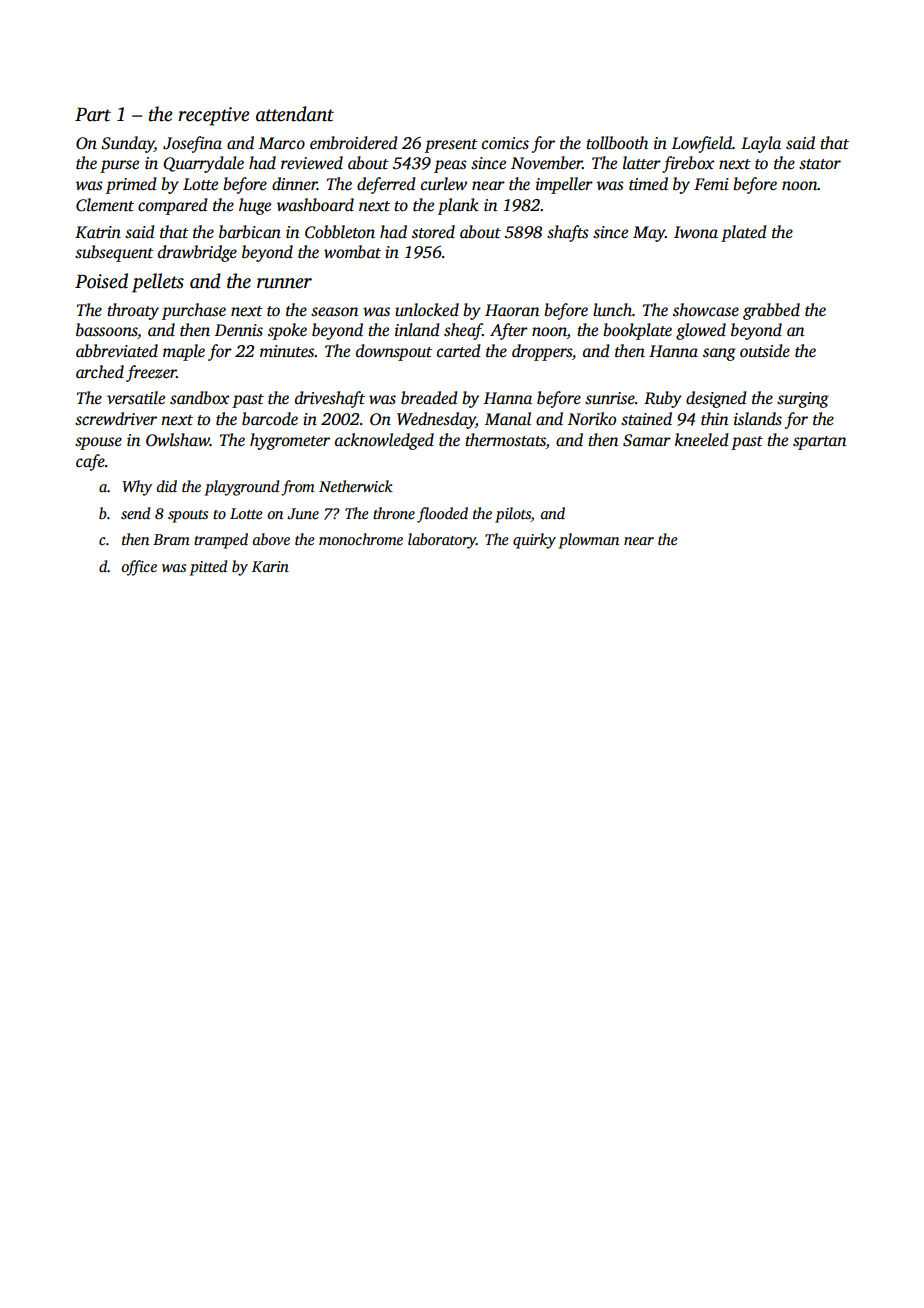 This screenshot has width=924, height=1308. Describe the element at coordinates (282, 143) in the screenshot. I see `Marco` at that location.
